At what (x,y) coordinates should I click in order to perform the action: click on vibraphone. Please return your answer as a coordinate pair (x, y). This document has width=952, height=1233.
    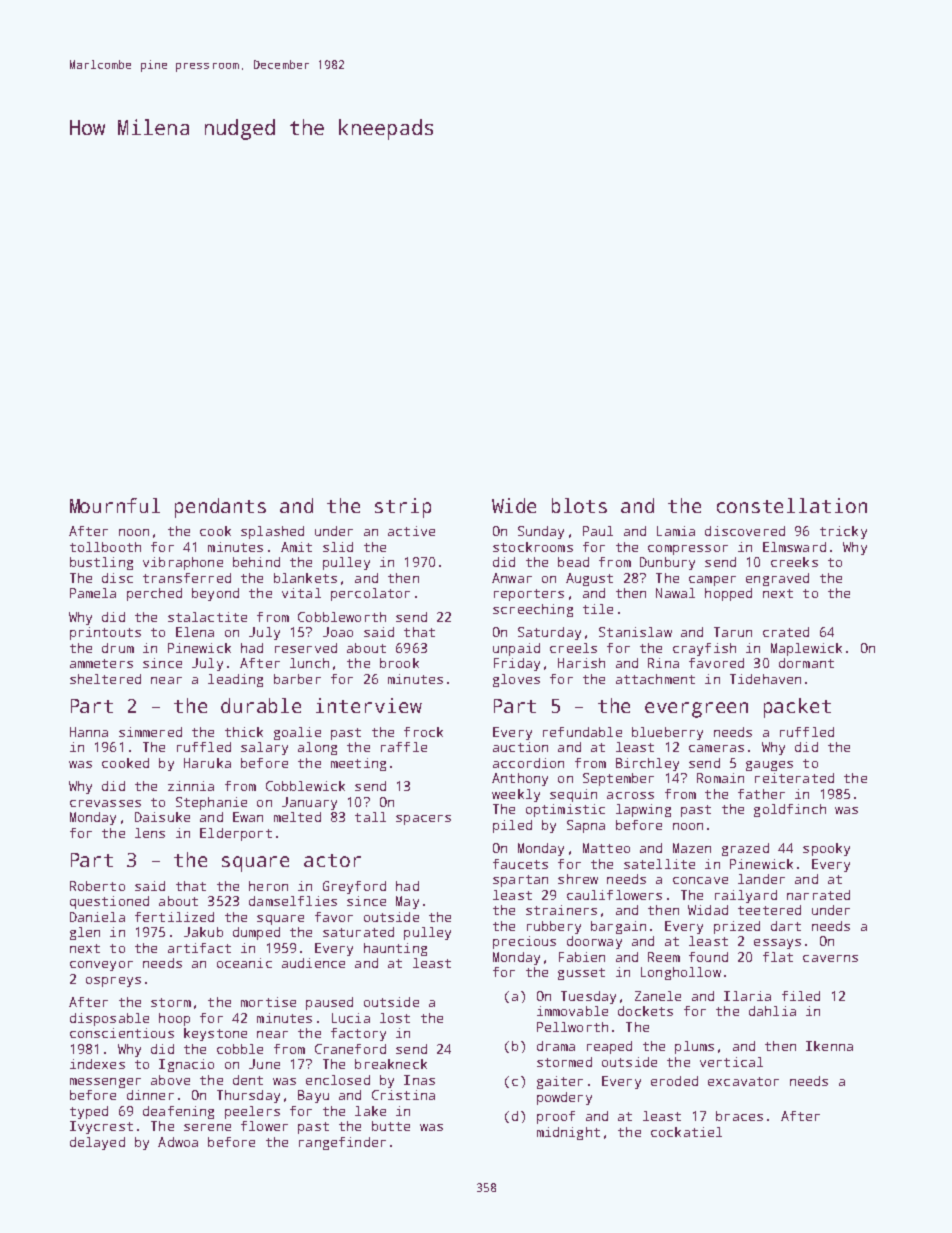
    Looking at the image, I should click on (183, 563).
